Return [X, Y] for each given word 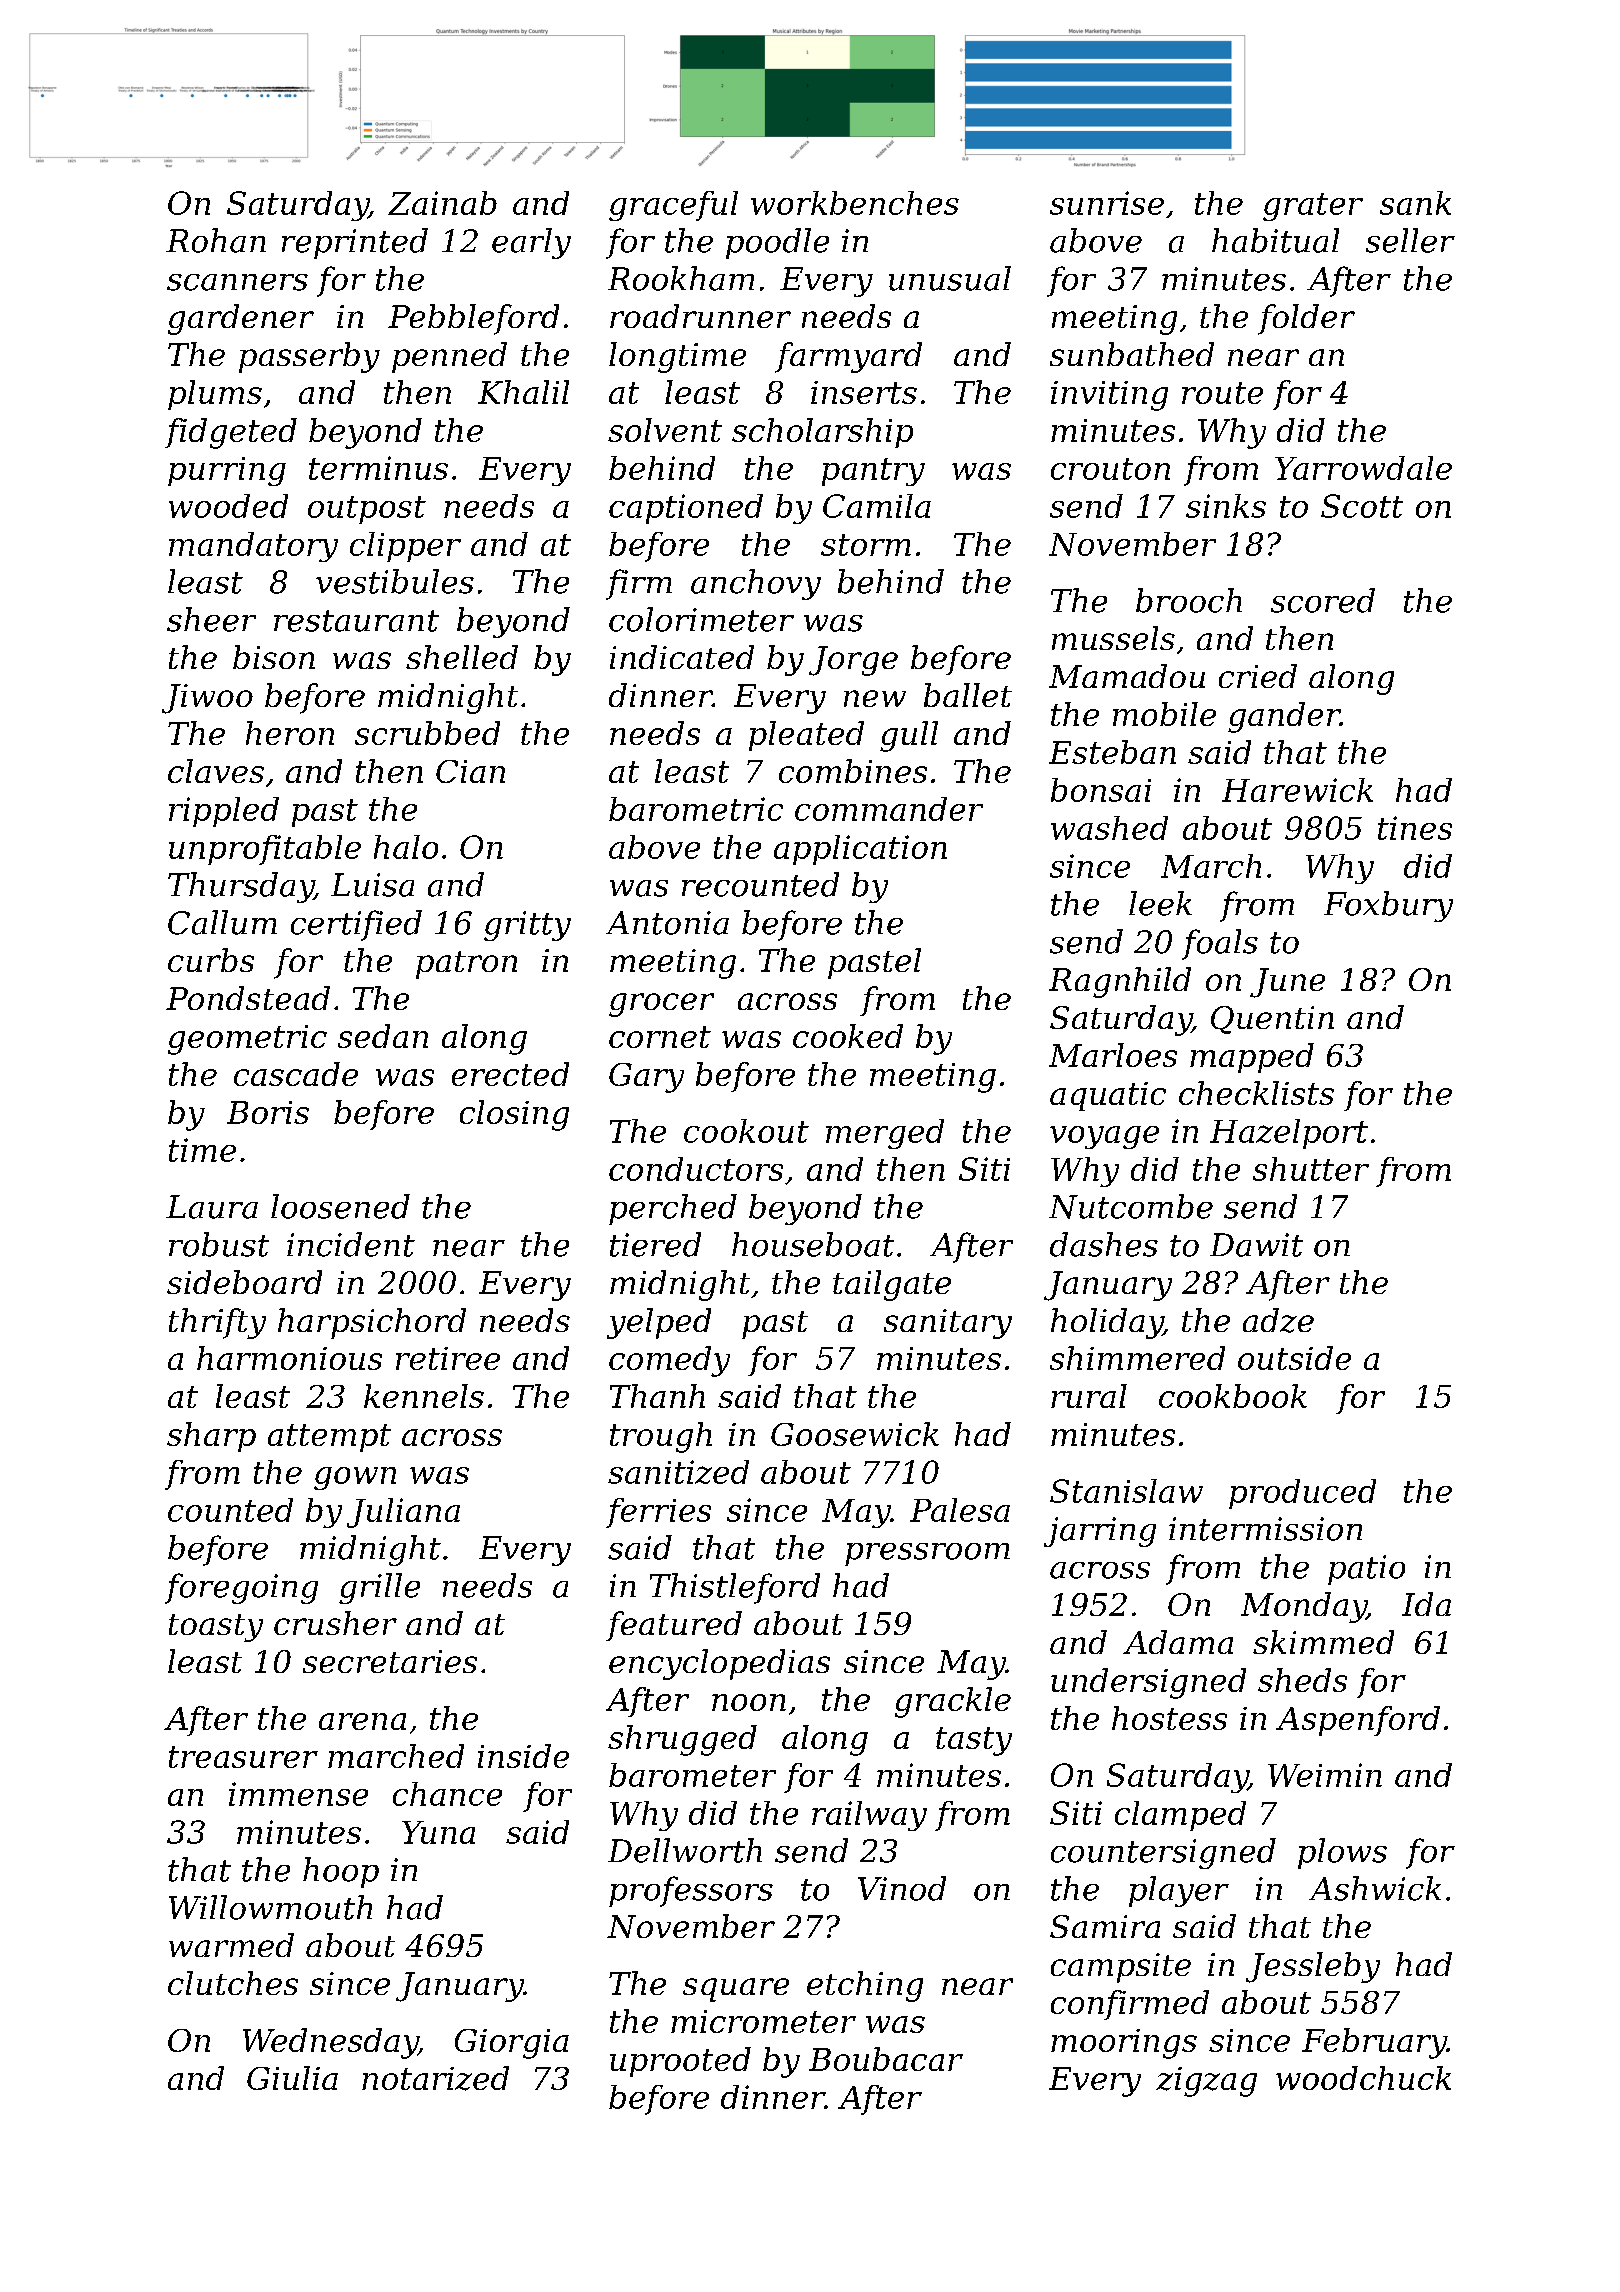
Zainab [442, 203]
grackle [953, 1702]
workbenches [855, 203]
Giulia [292, 2078]
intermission [1265, 1529]
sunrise [1107, 203]
